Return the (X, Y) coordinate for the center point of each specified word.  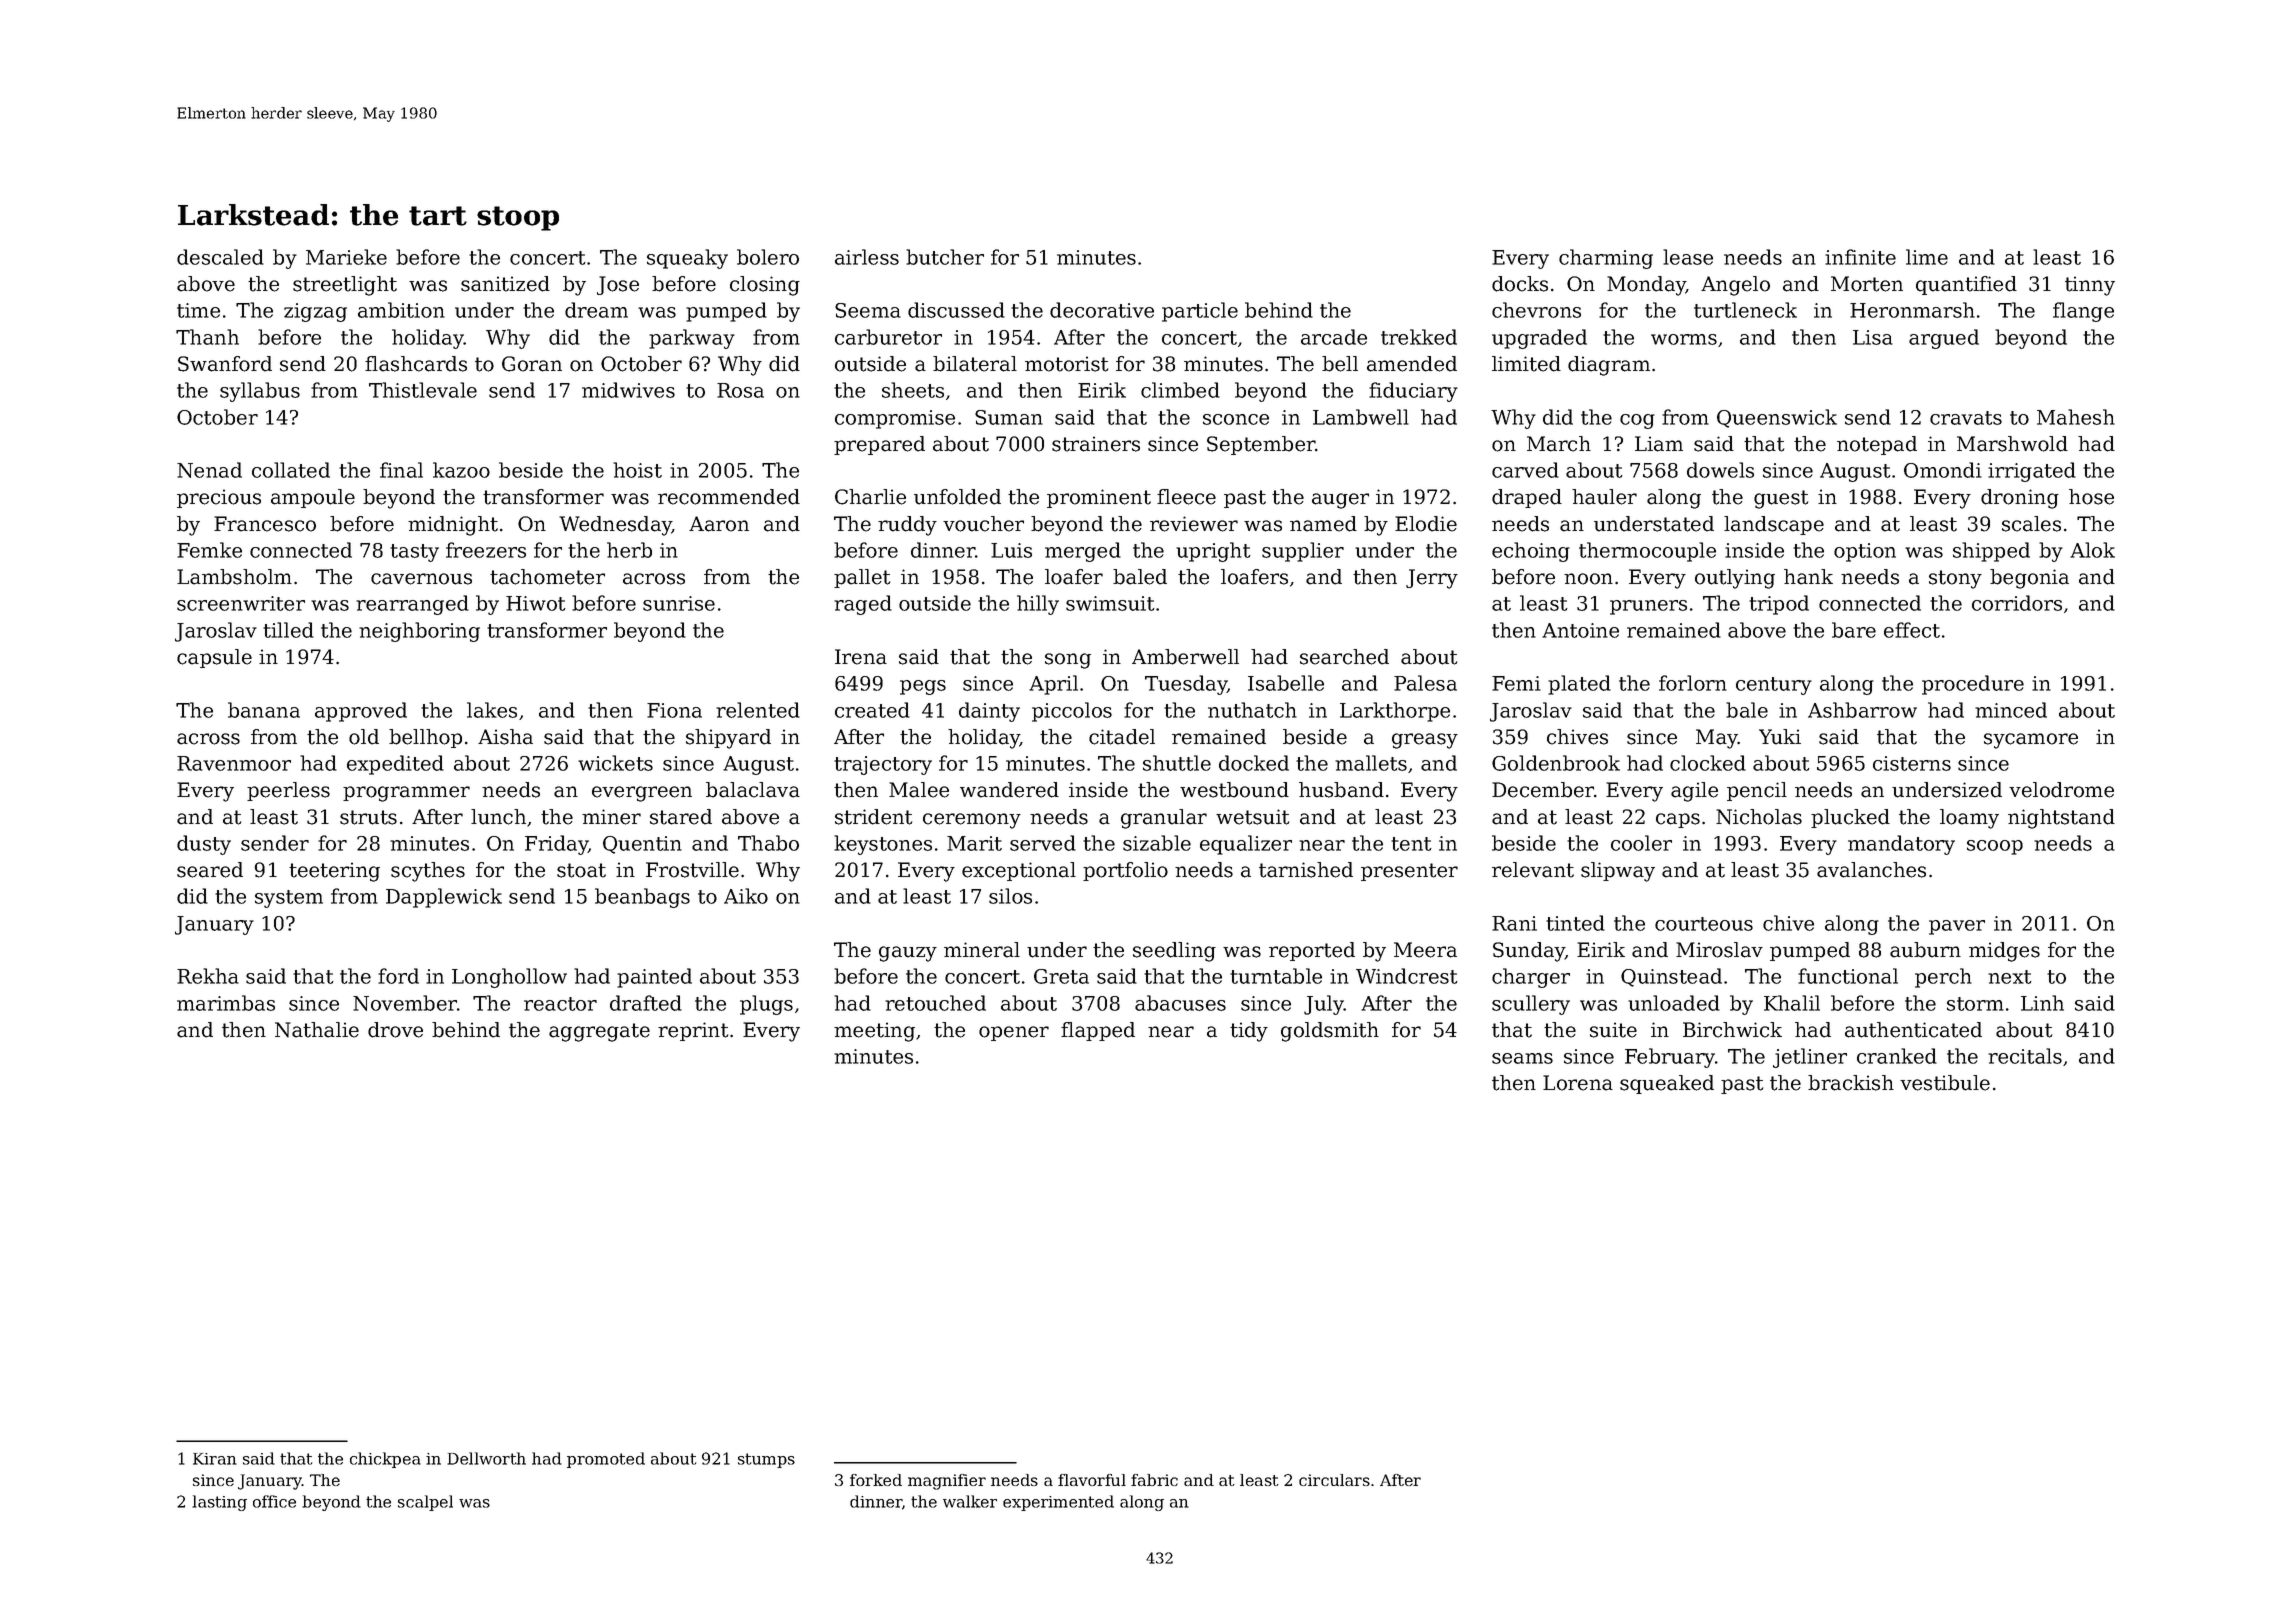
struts (368, 817)
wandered (1009, 790)
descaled (220, 257)
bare (1854, 630)
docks (1520, 284)
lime (1927, 257)
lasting (219, 1503)
